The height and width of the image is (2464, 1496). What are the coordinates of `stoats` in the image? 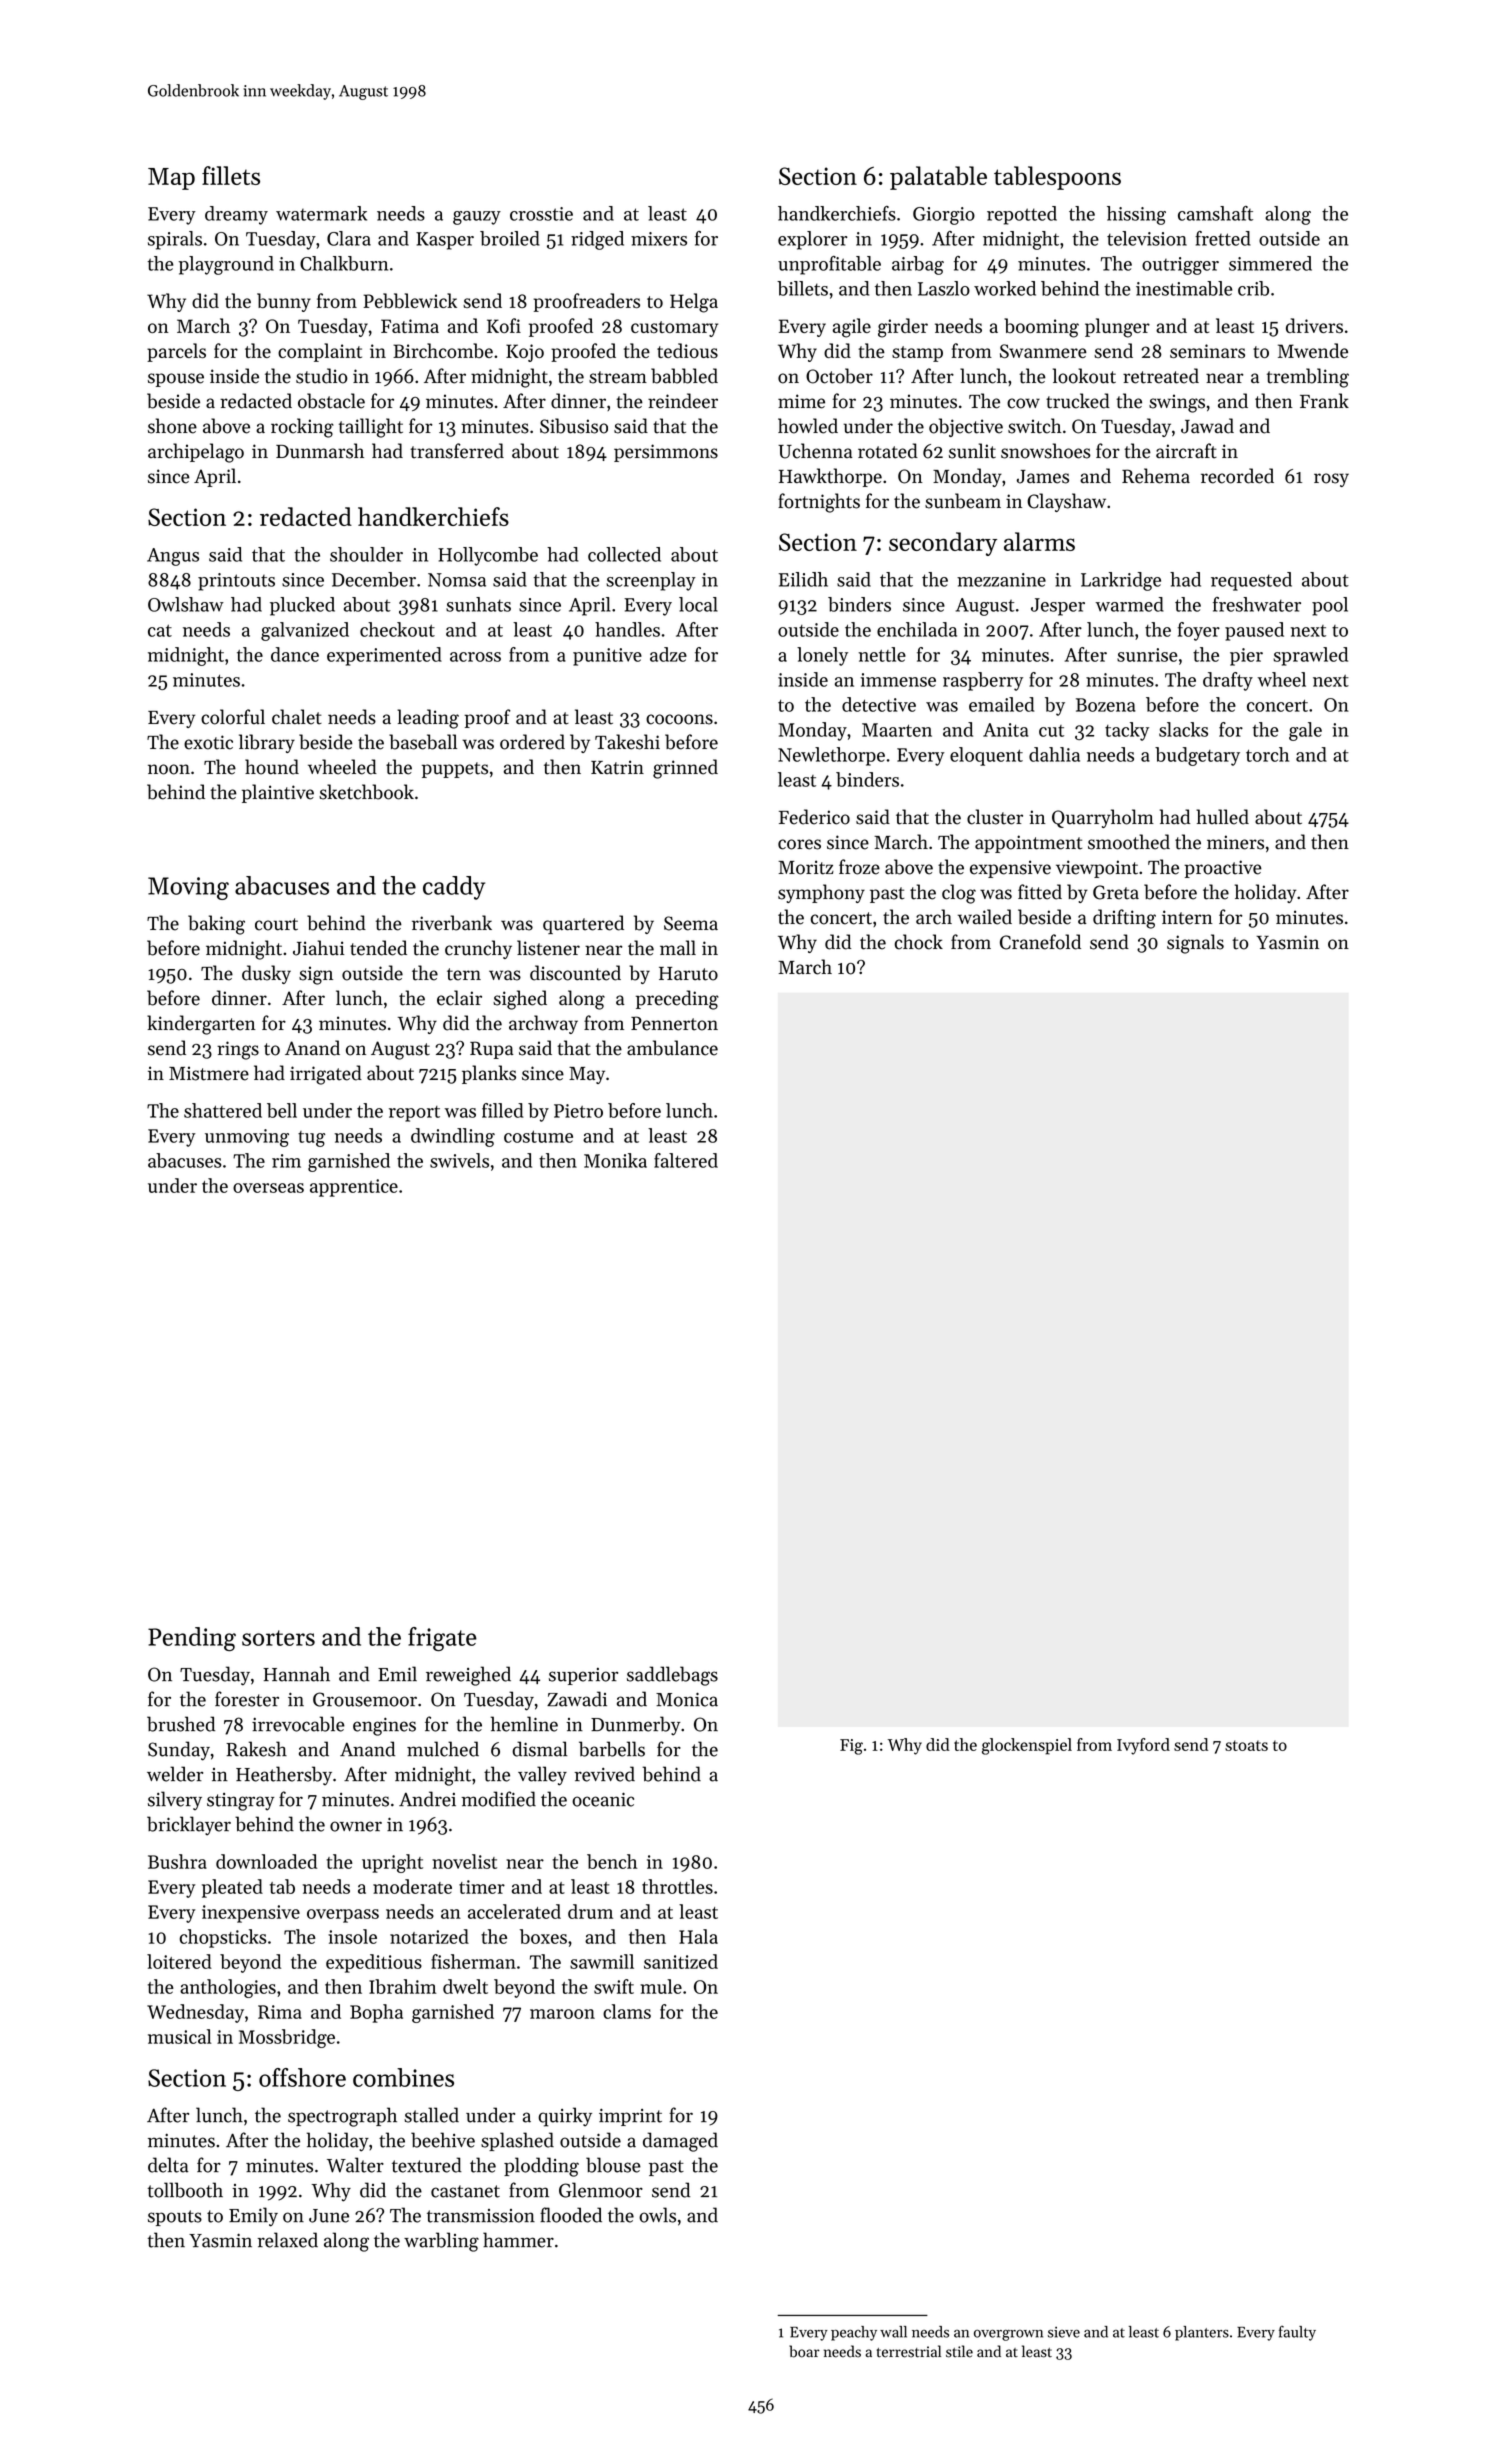 It's located at (1246, 1745).
